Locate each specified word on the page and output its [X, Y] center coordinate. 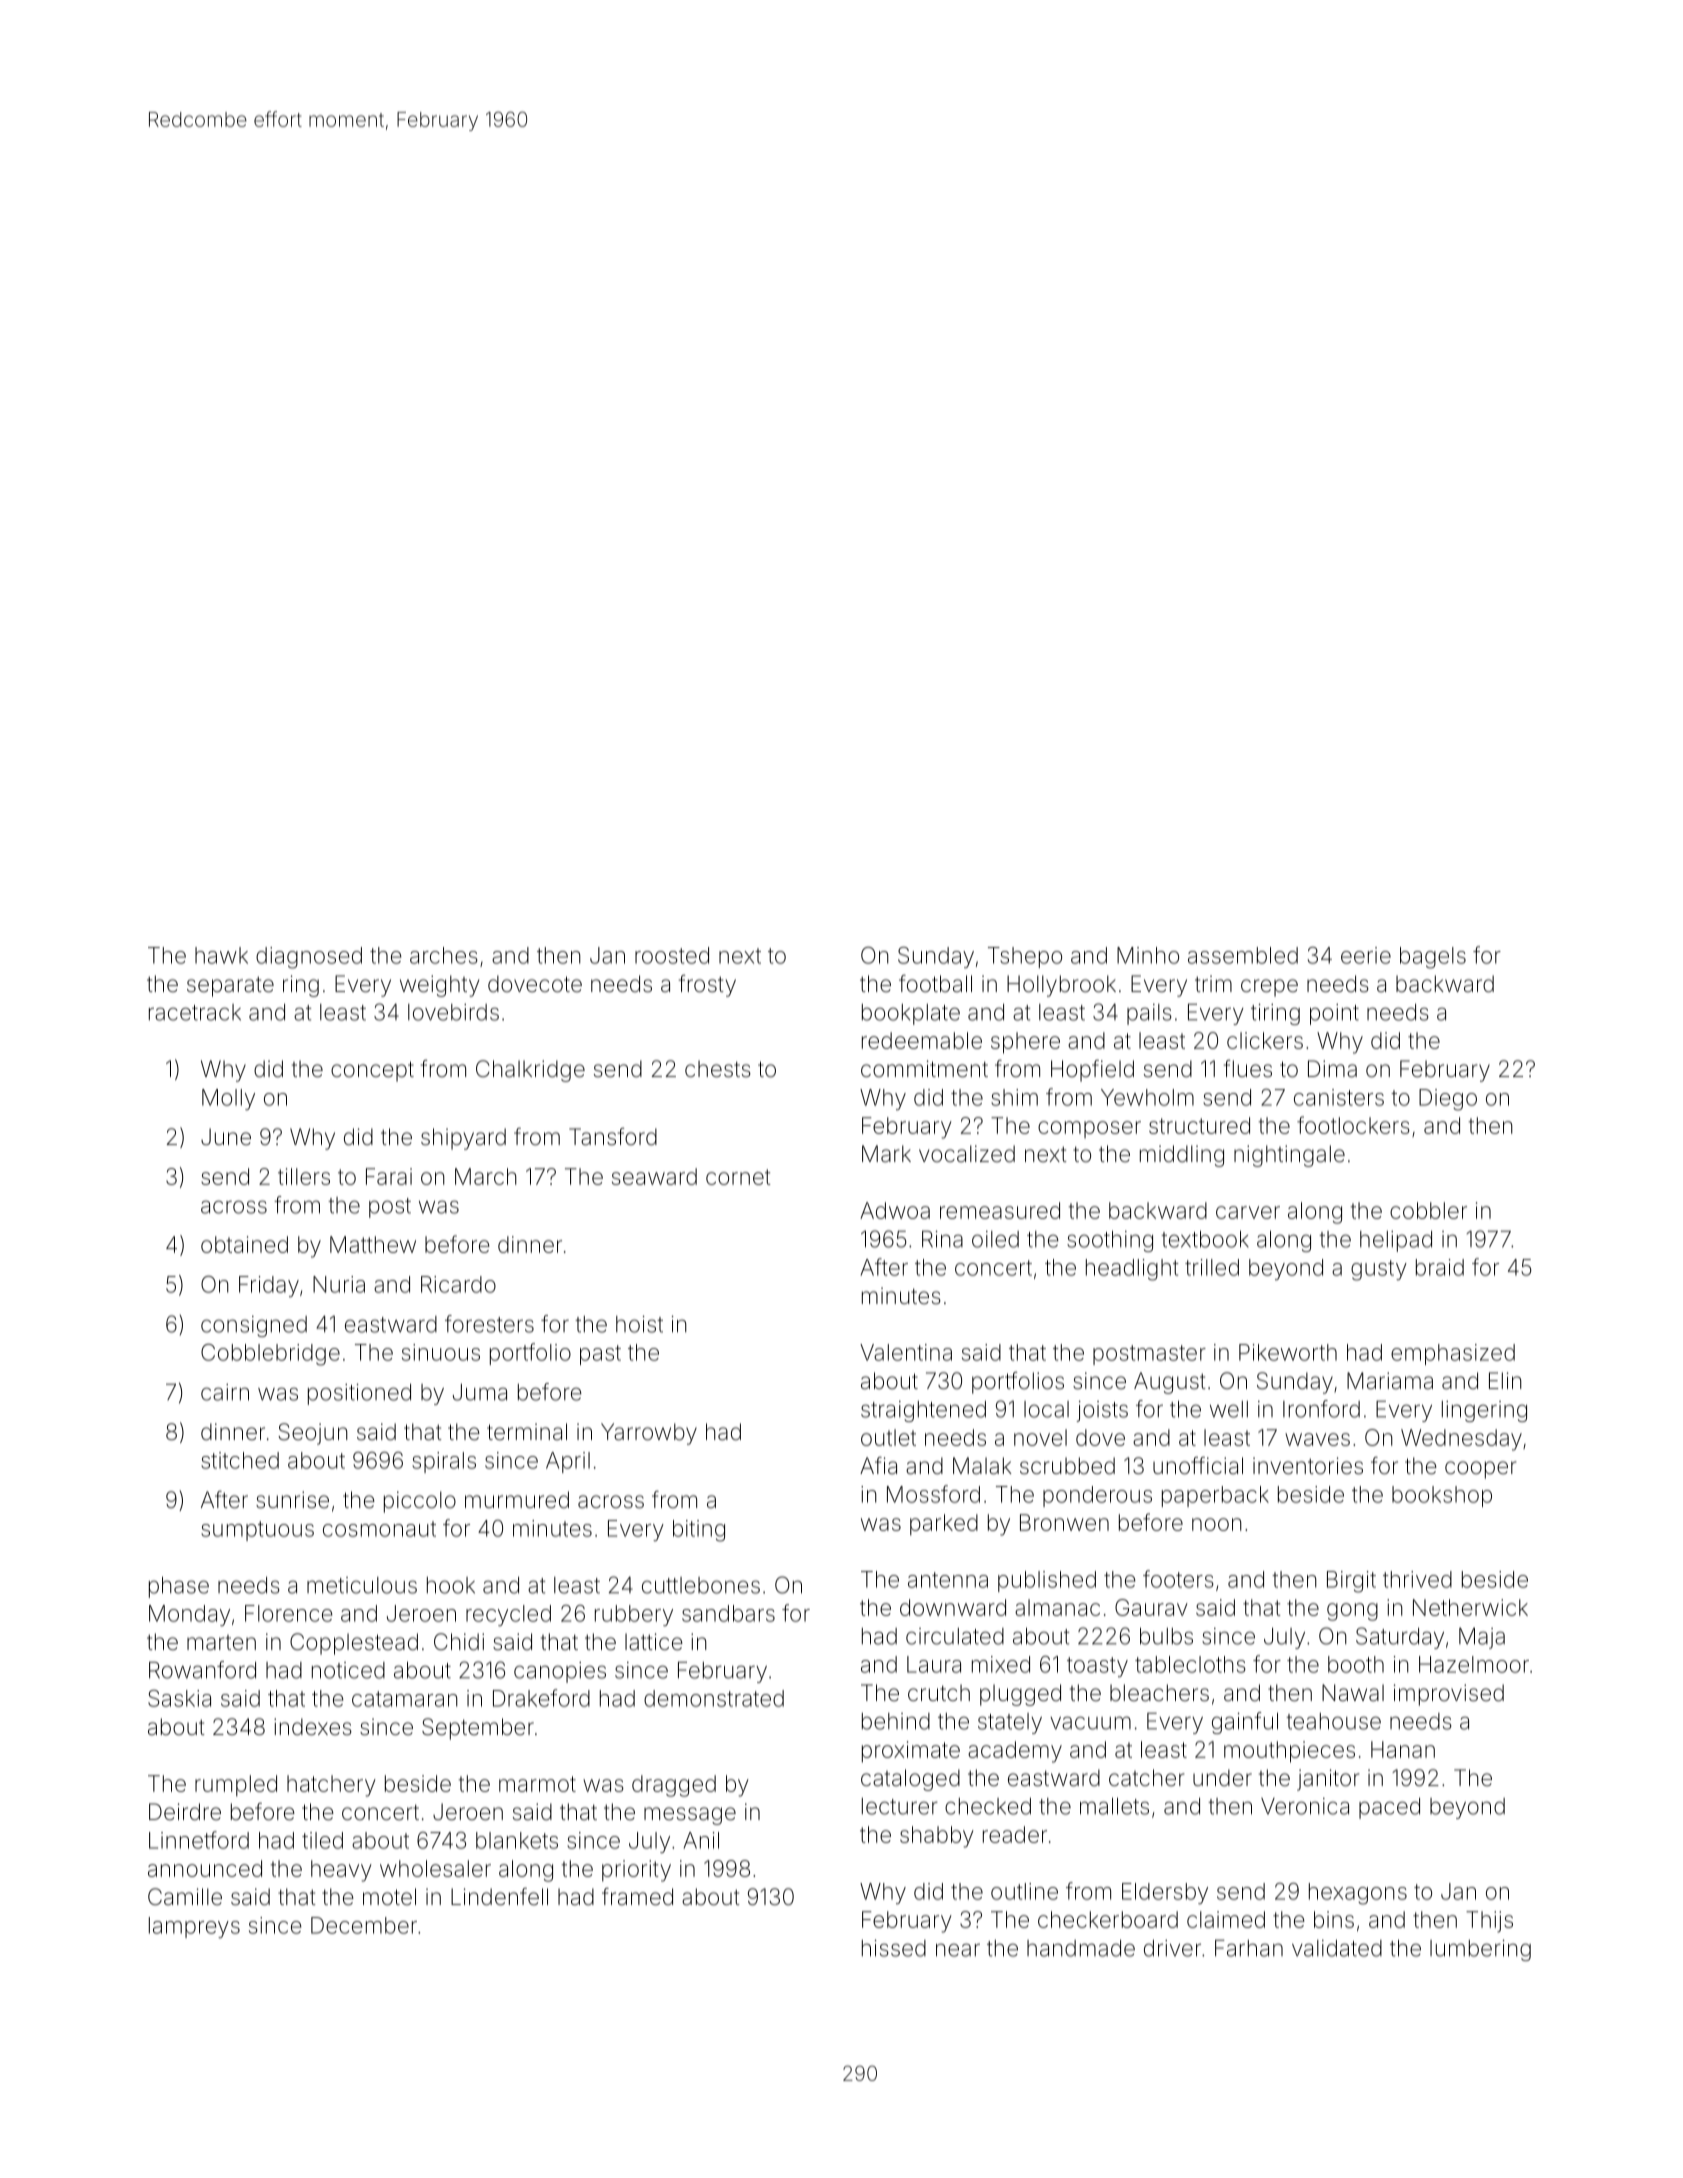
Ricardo [458, 1284]
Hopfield [1092, 1071]
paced [1389, 1808]
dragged [674, 1786]
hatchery [331, 1786]
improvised [1449, 1695]
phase [179, 1587]
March [486, 1176]
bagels [1433, 958]
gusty [1379, 1270]
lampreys [194, 1927]
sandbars [728, 1613]
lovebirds [453, 1012]
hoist [639, 1324]
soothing [1110, 1241]
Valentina [906, 1352]
